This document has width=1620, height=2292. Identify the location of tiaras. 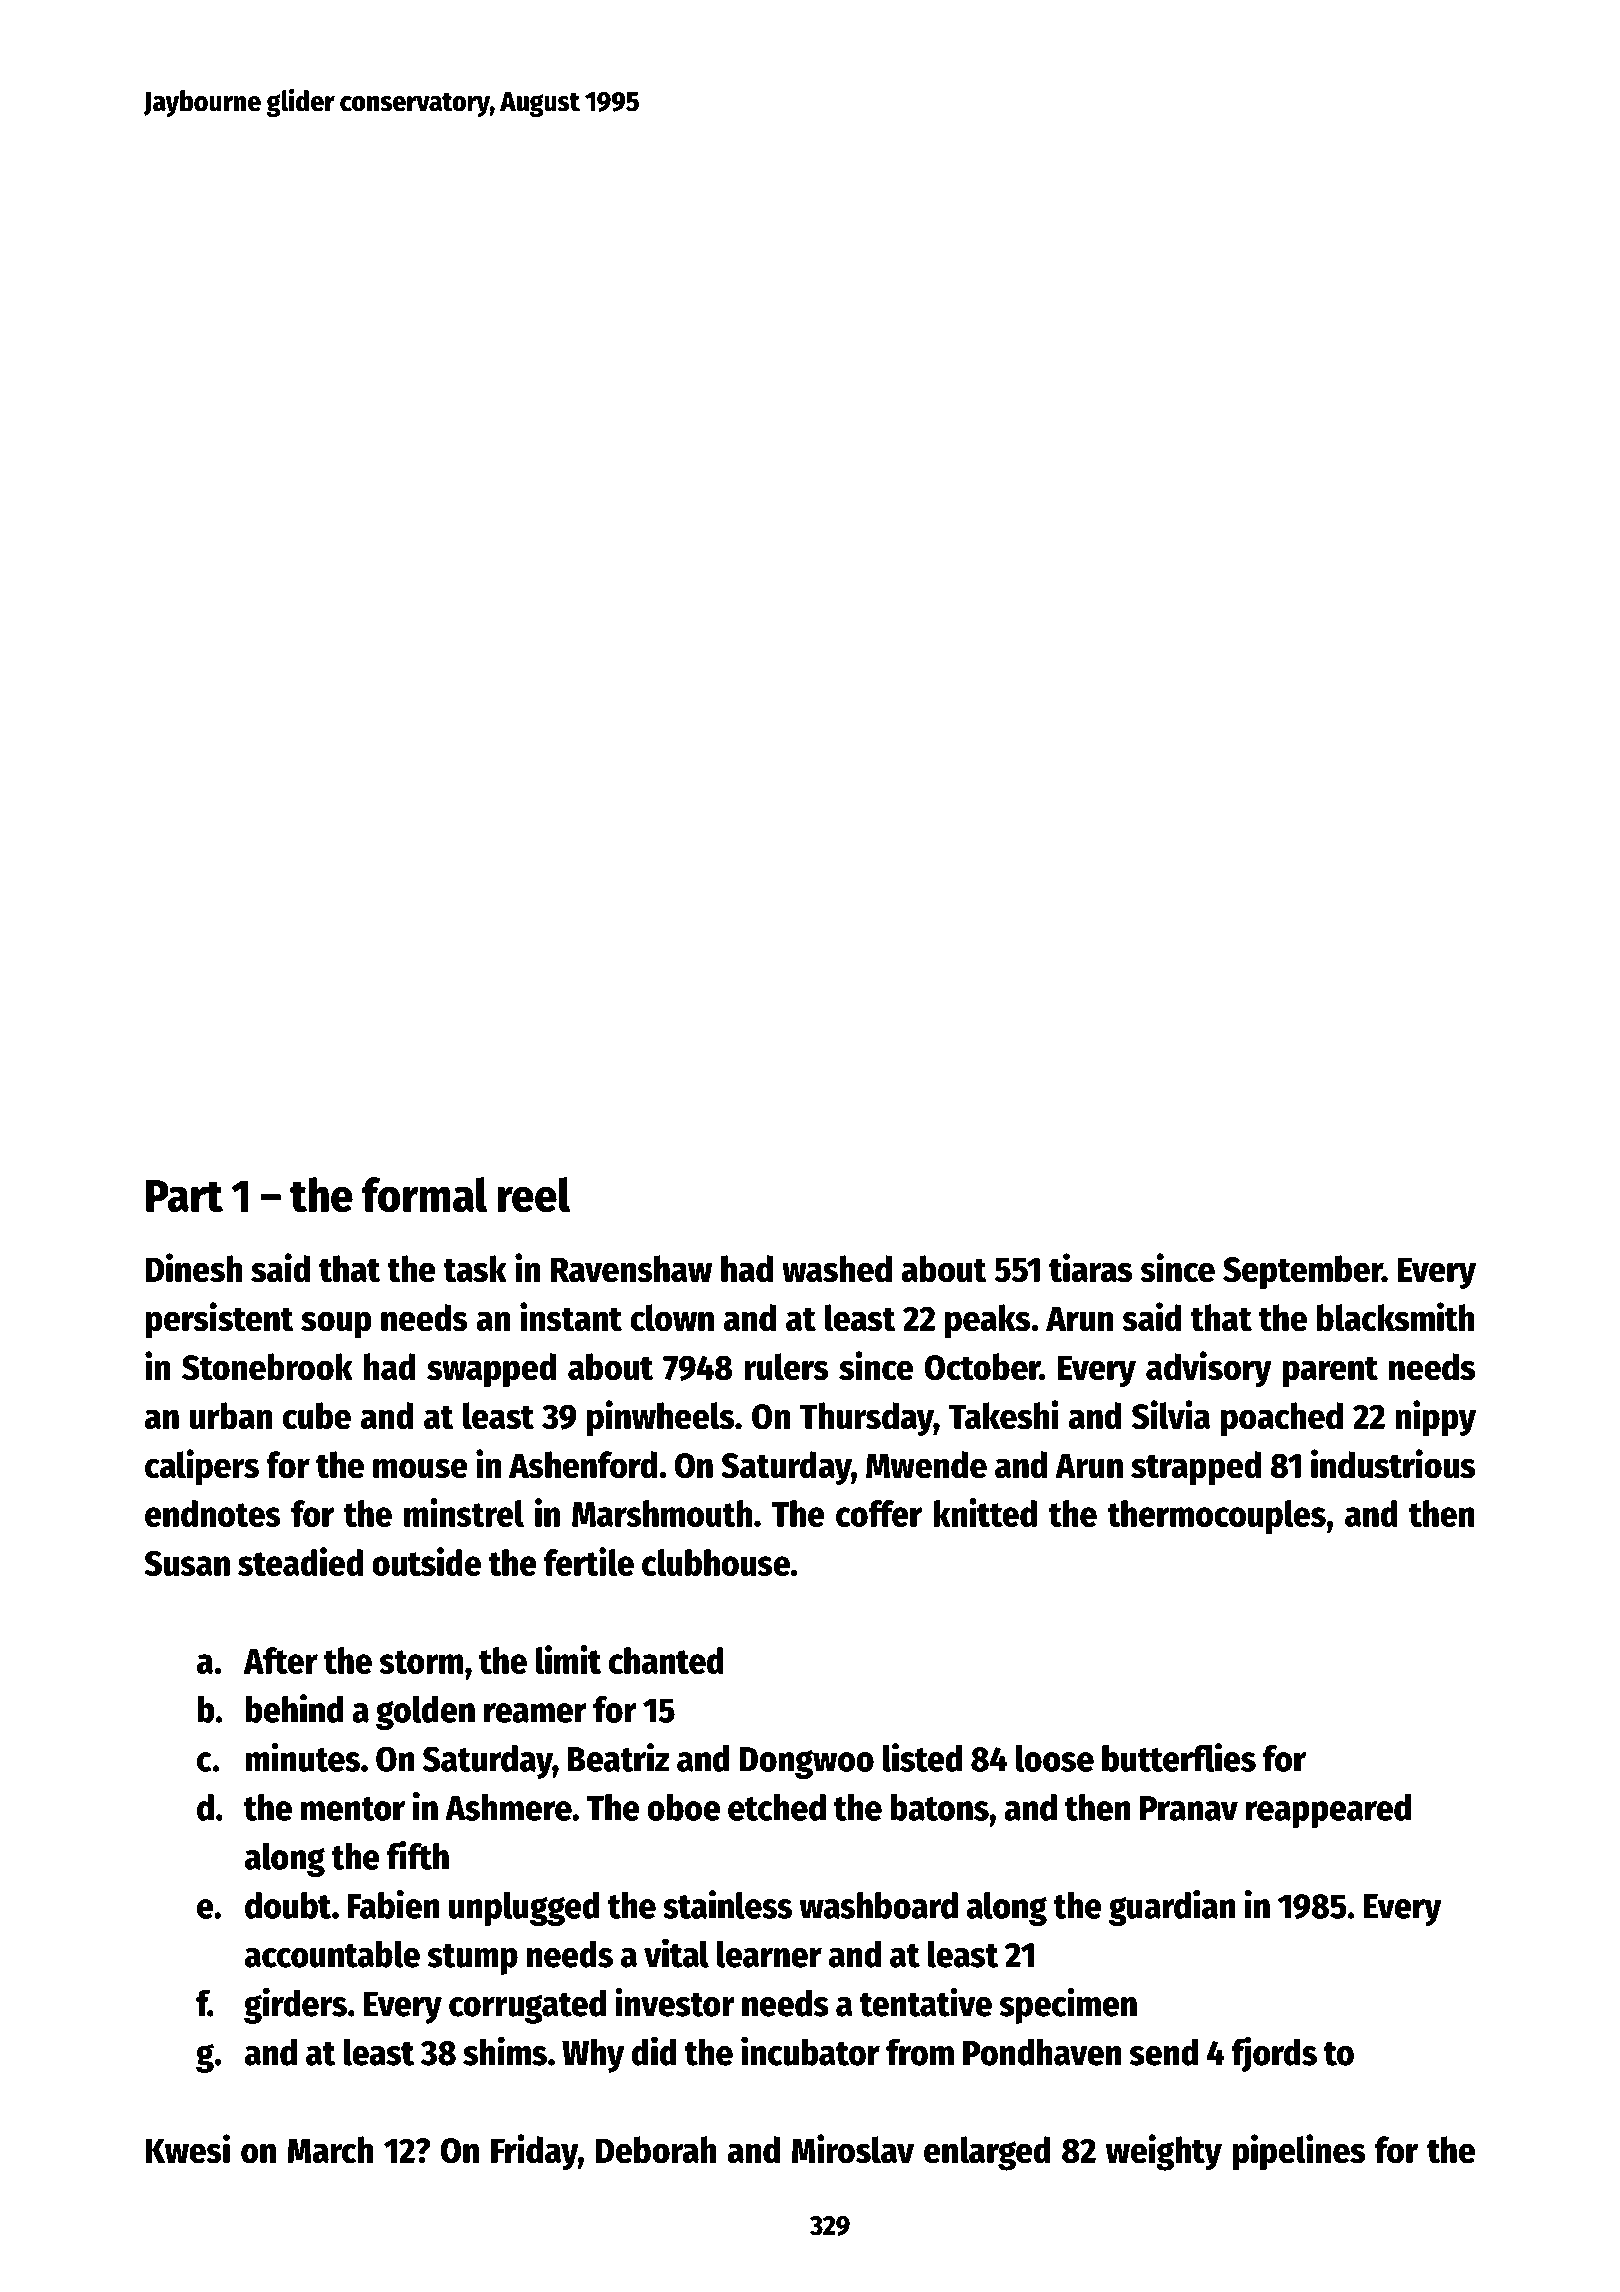
(1090, 1268).
